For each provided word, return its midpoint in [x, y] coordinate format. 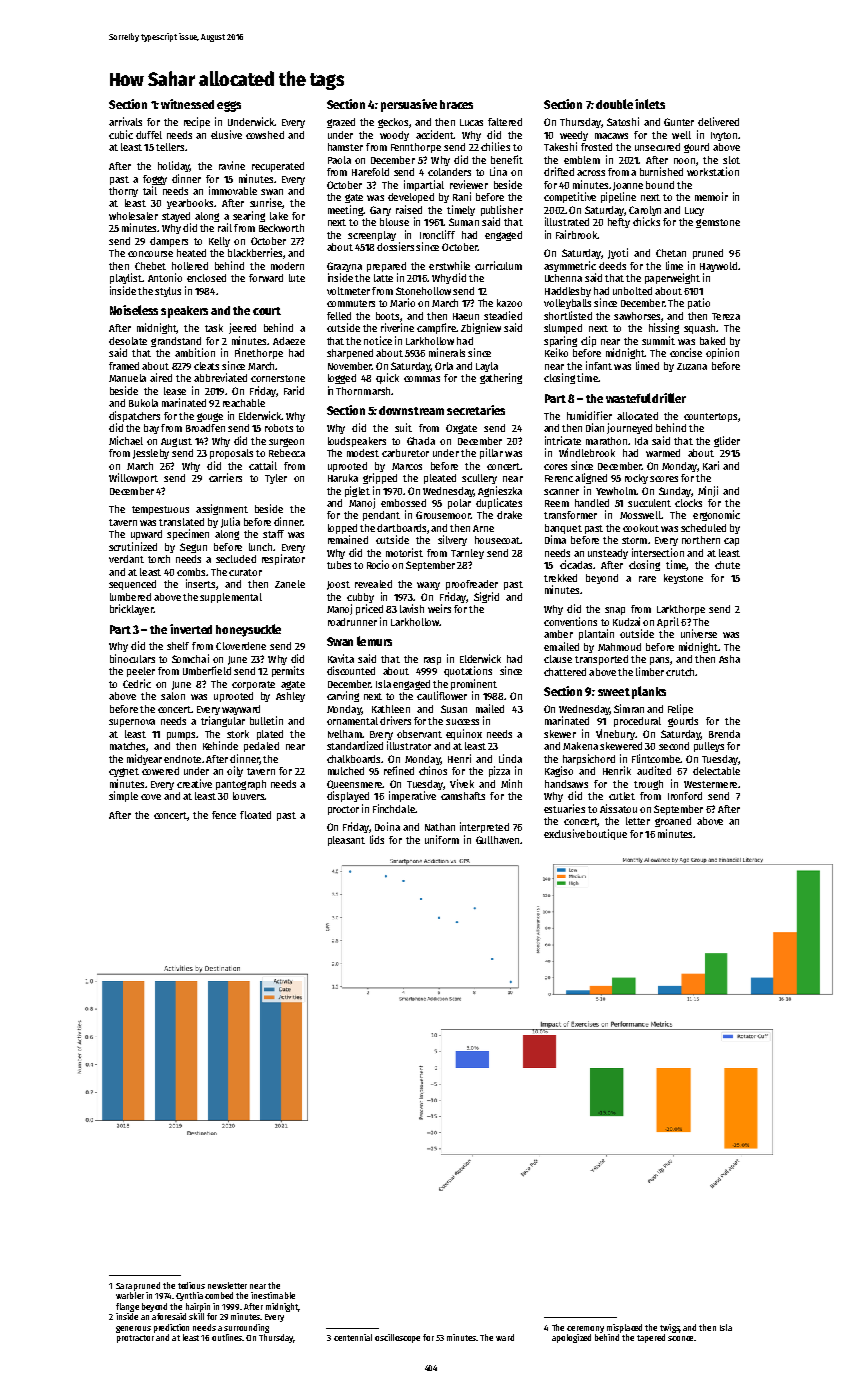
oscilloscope [397, 1338]
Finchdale [394, 808]
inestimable [273, 1295]
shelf [178, 646]
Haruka [343, 478]
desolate [128, 341]
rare [647, 579]
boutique [607, 834]
